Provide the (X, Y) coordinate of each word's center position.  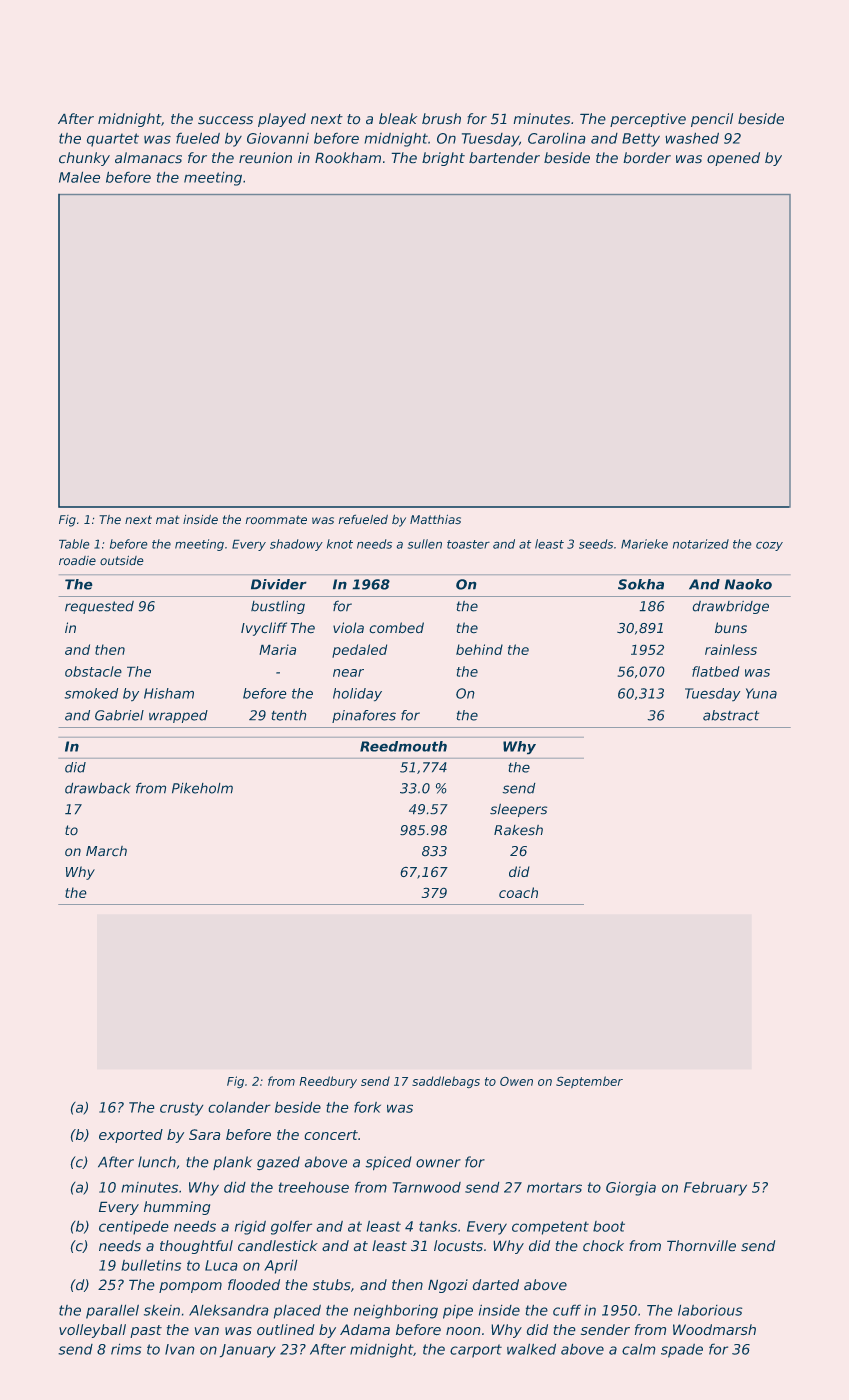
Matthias (435, 519)
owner (438, 1163)
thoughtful (196, 1247)
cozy (769, 546)
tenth (289, 715)
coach (518, 892)
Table (74, 544)
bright (443, 159)
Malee (79, 177)
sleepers (518, 810)
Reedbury (328, 1082)
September (589, 1082)
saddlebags (446, 1082)
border (647, 158)
